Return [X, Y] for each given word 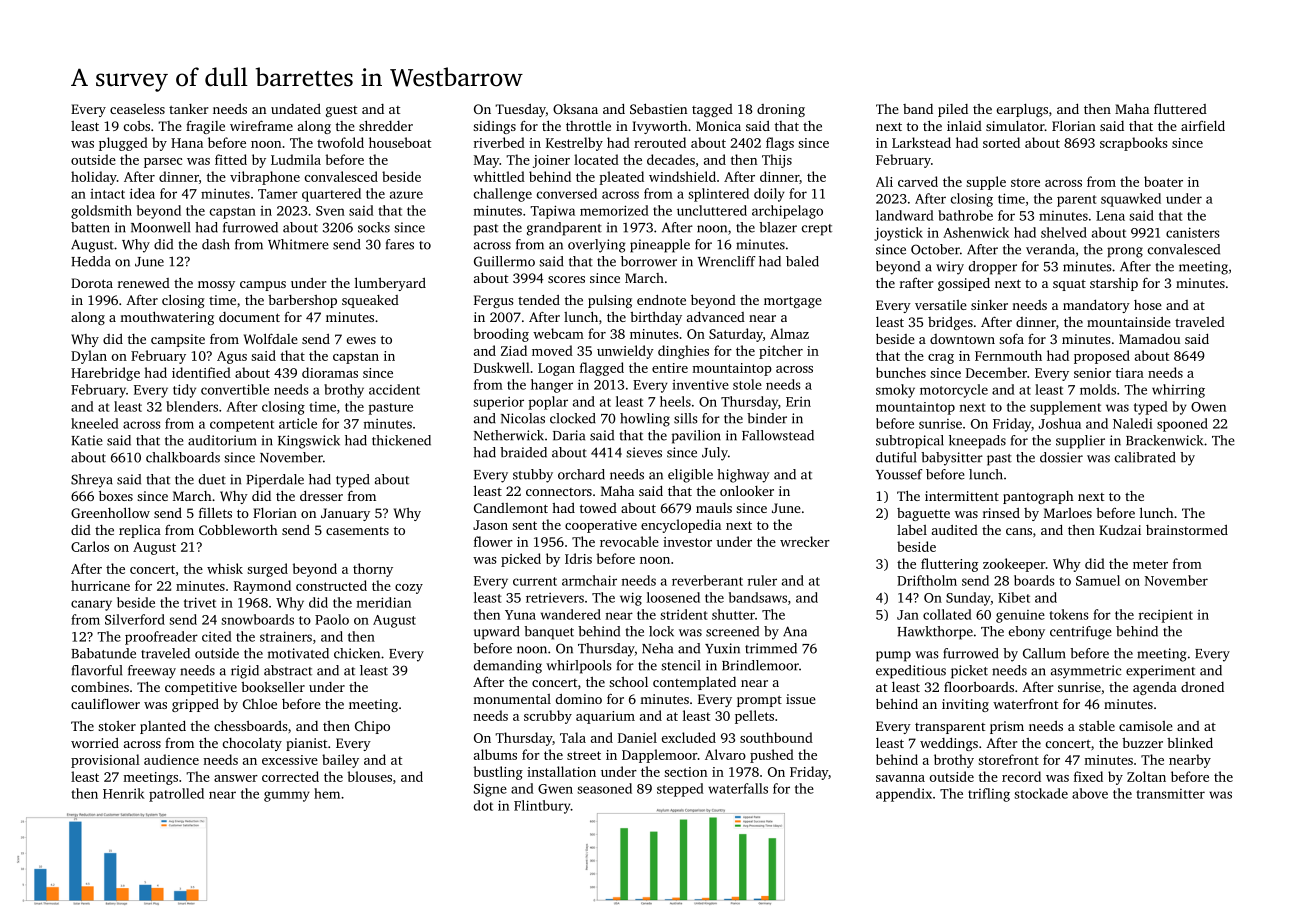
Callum [1044, 653]
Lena [1110, 216]
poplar [548, 403]
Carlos [90, 546]
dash [216, 244]
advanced [716, 317]
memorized [614, 210]
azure [406, 195]
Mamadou [1149, 339]
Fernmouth [1008, 355]
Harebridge [105, 374]
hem [327, 793]
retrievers [555, 598]
